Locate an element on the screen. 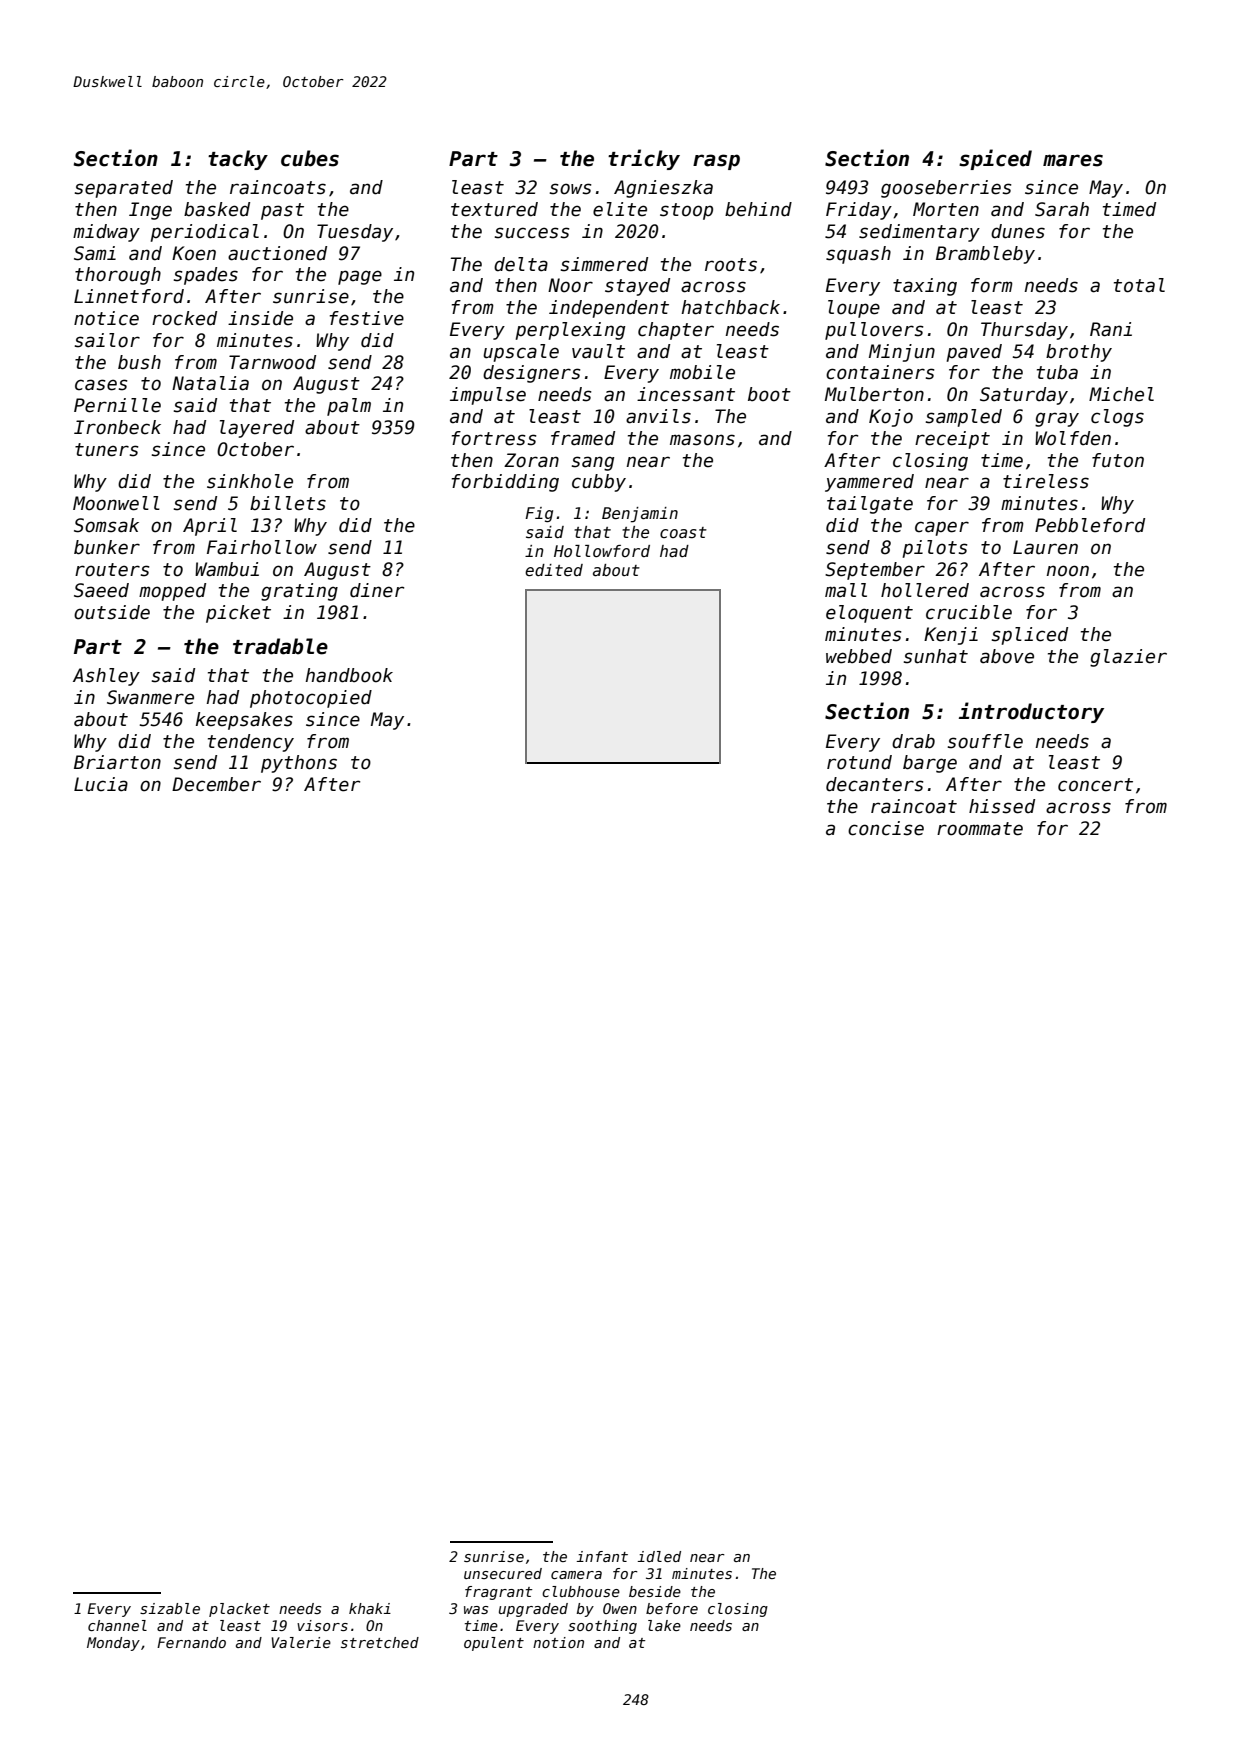 This screenshot has width=1246, height=1762. unsecured is located at coordinates (503, 1573).
